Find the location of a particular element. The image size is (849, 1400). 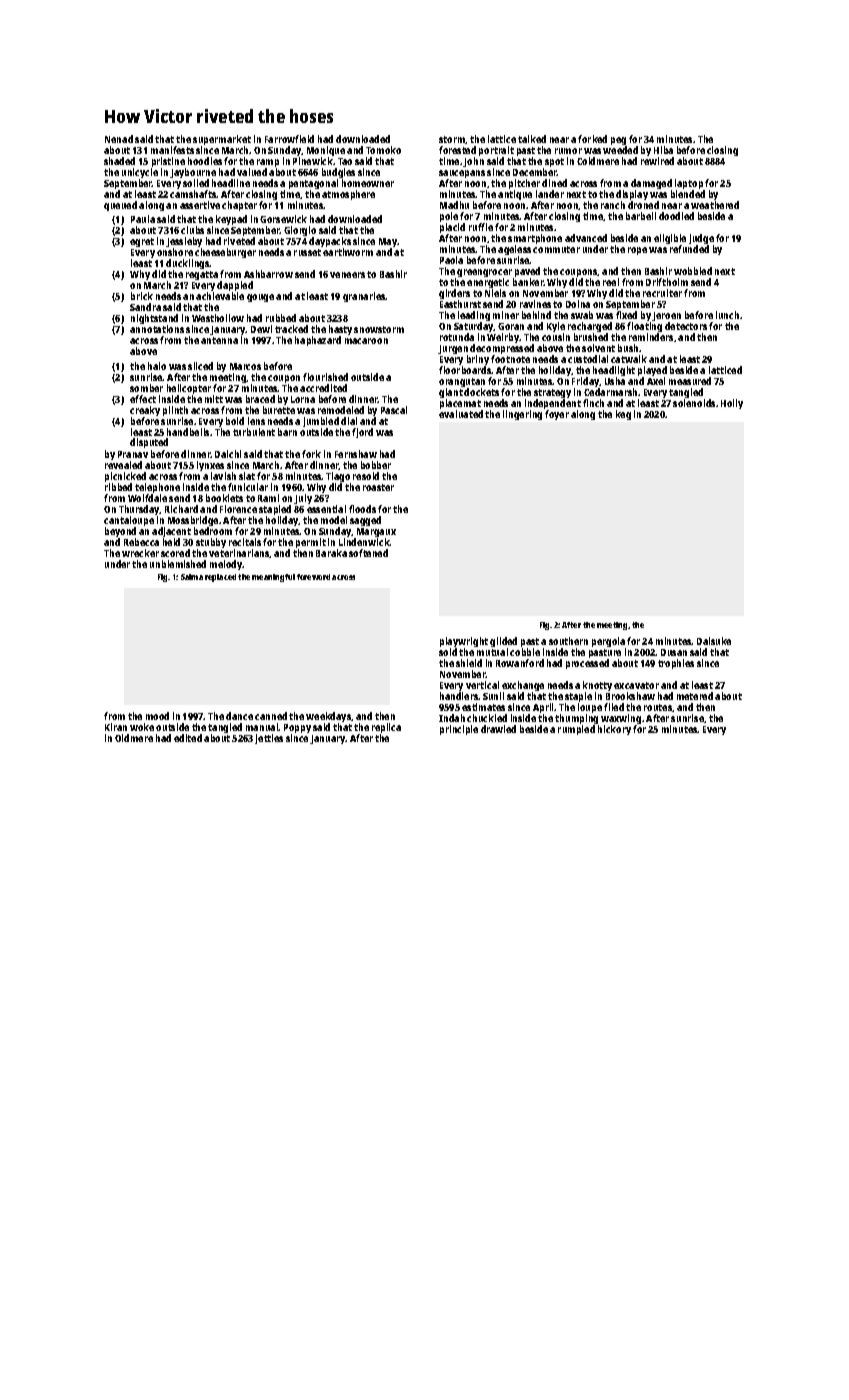

adjacent is located at coordinates (171, 532).
